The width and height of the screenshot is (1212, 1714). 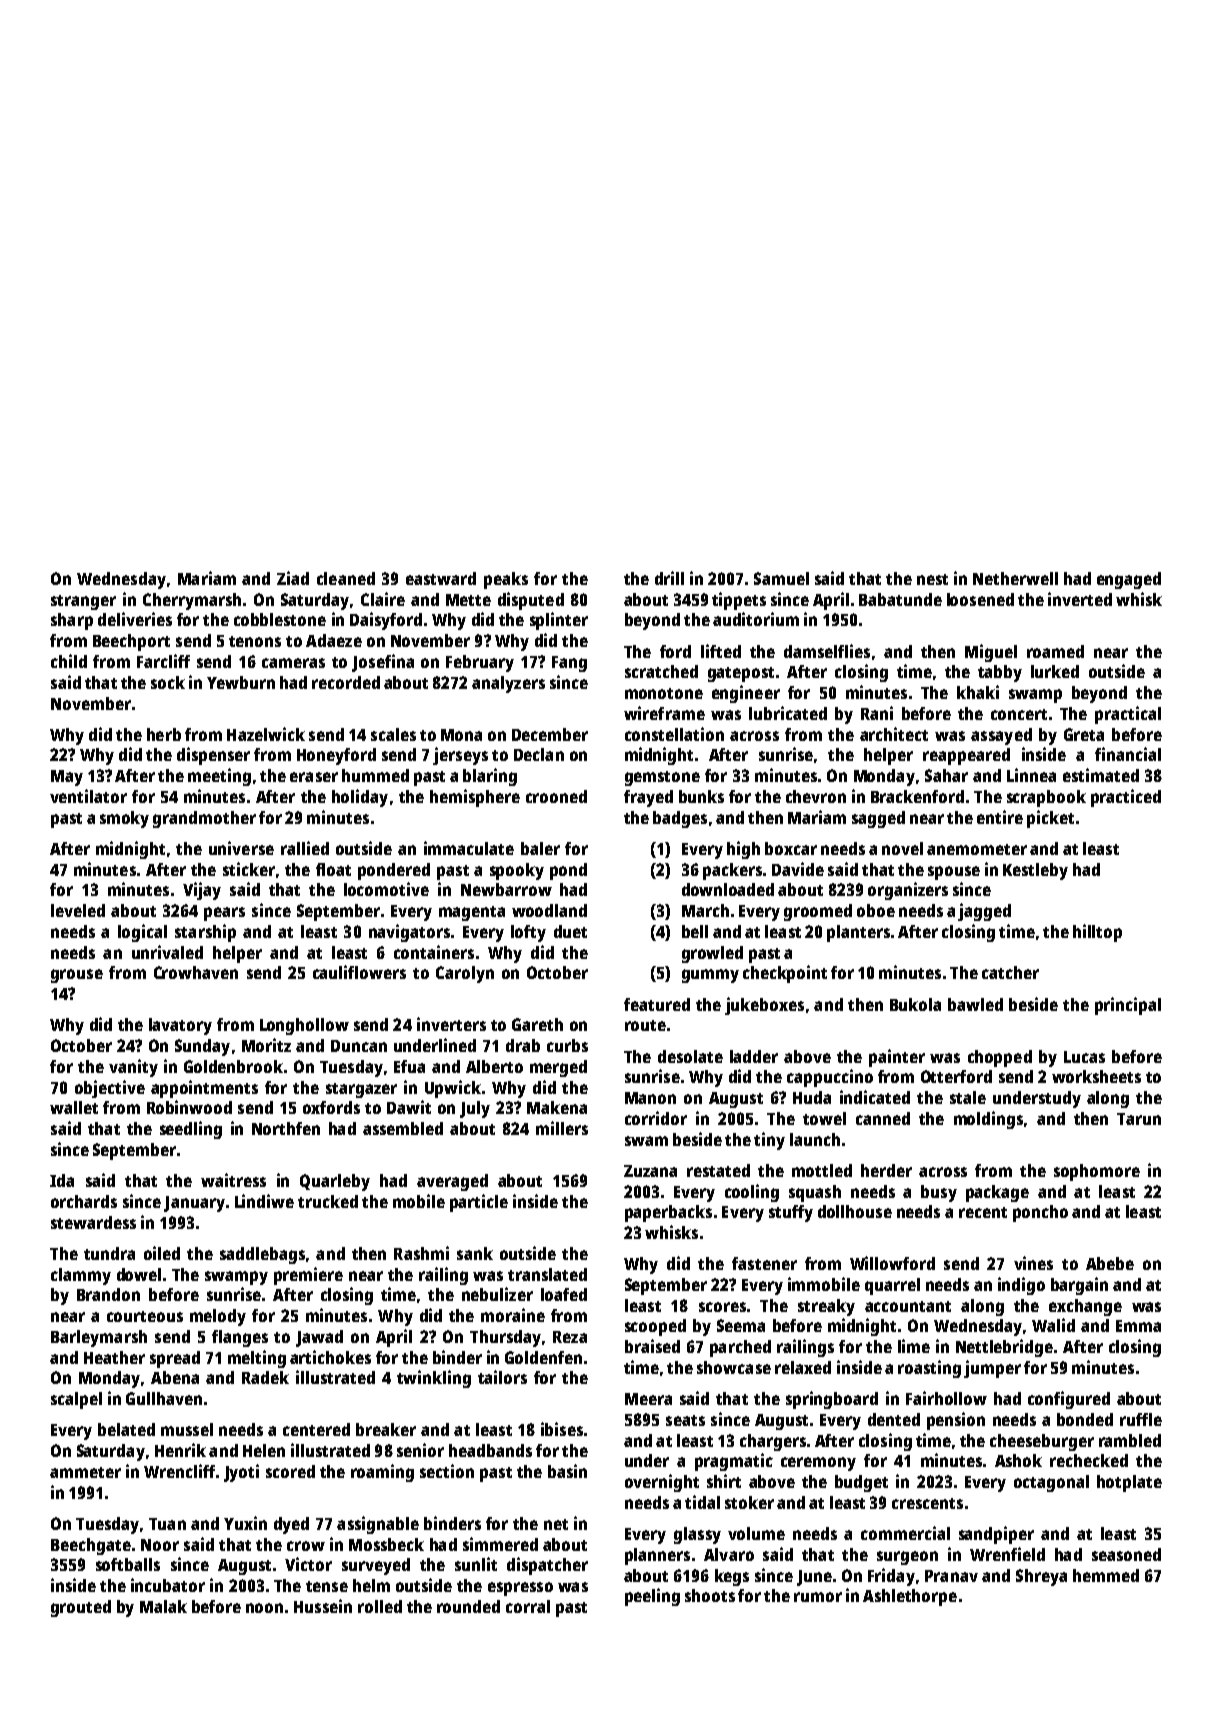 I want to click on drill, so click(x=669, y=578).
